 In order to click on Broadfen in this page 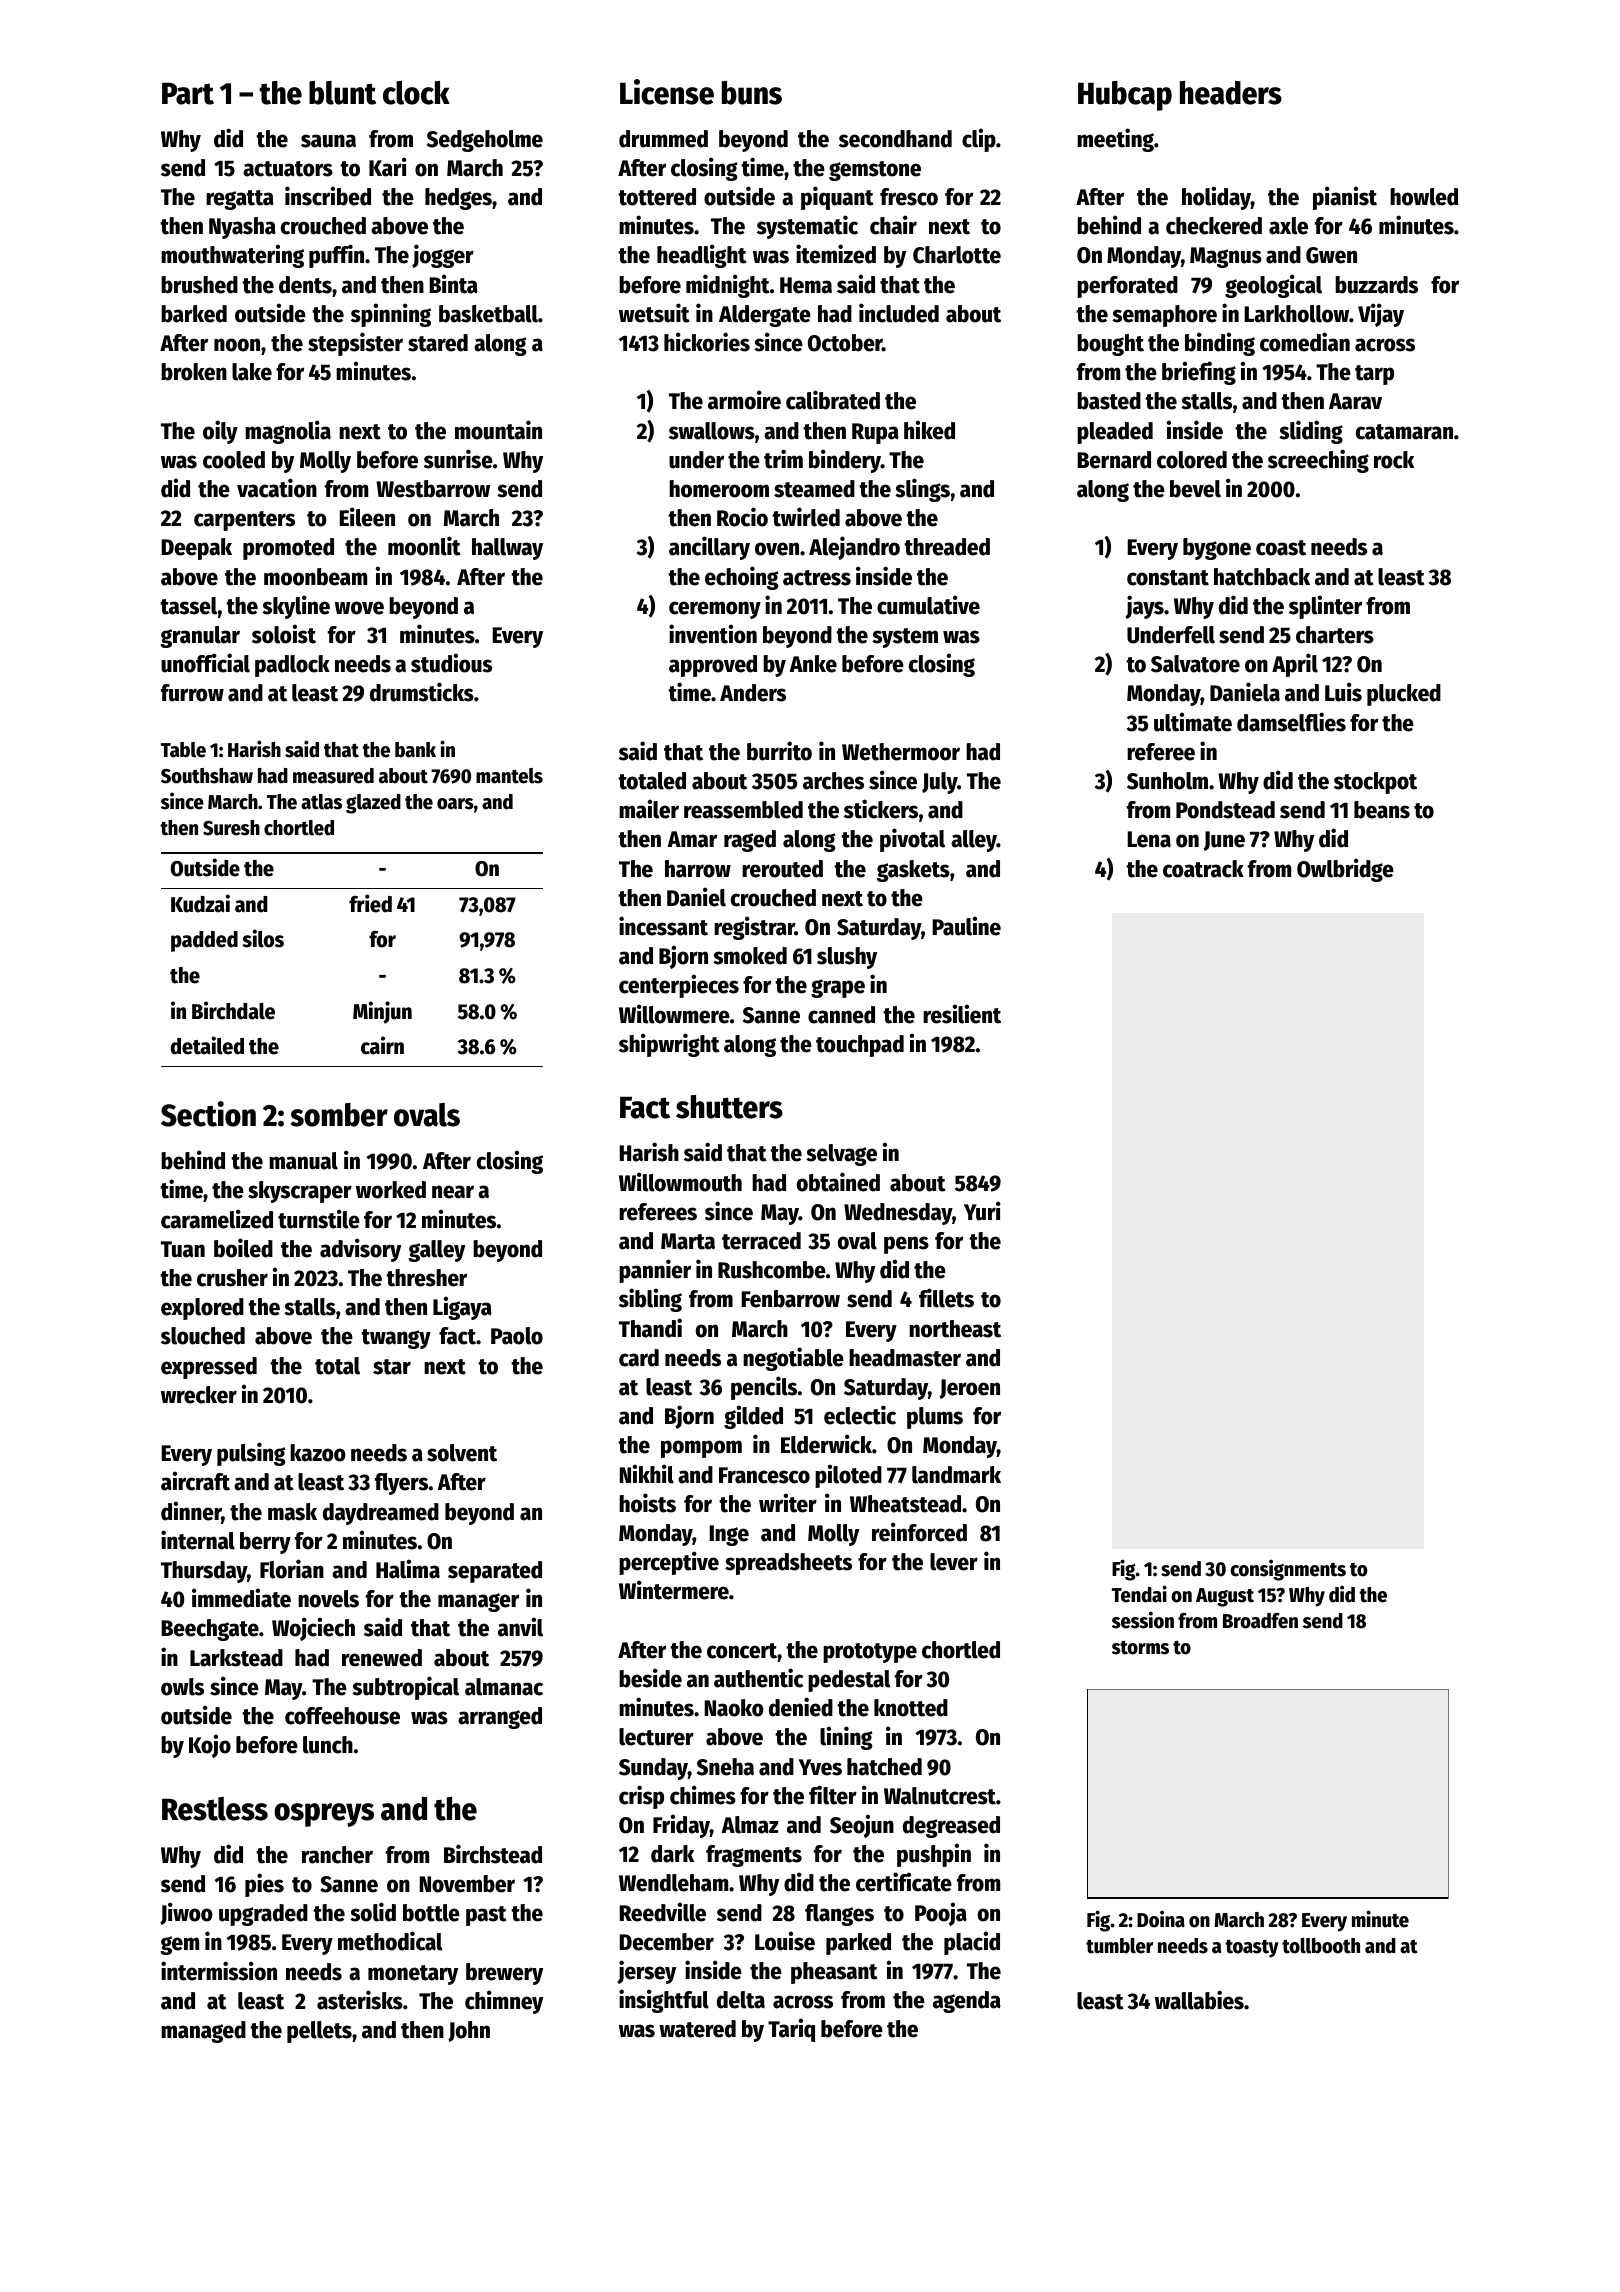, I will do `click(1260, 1621)`.
